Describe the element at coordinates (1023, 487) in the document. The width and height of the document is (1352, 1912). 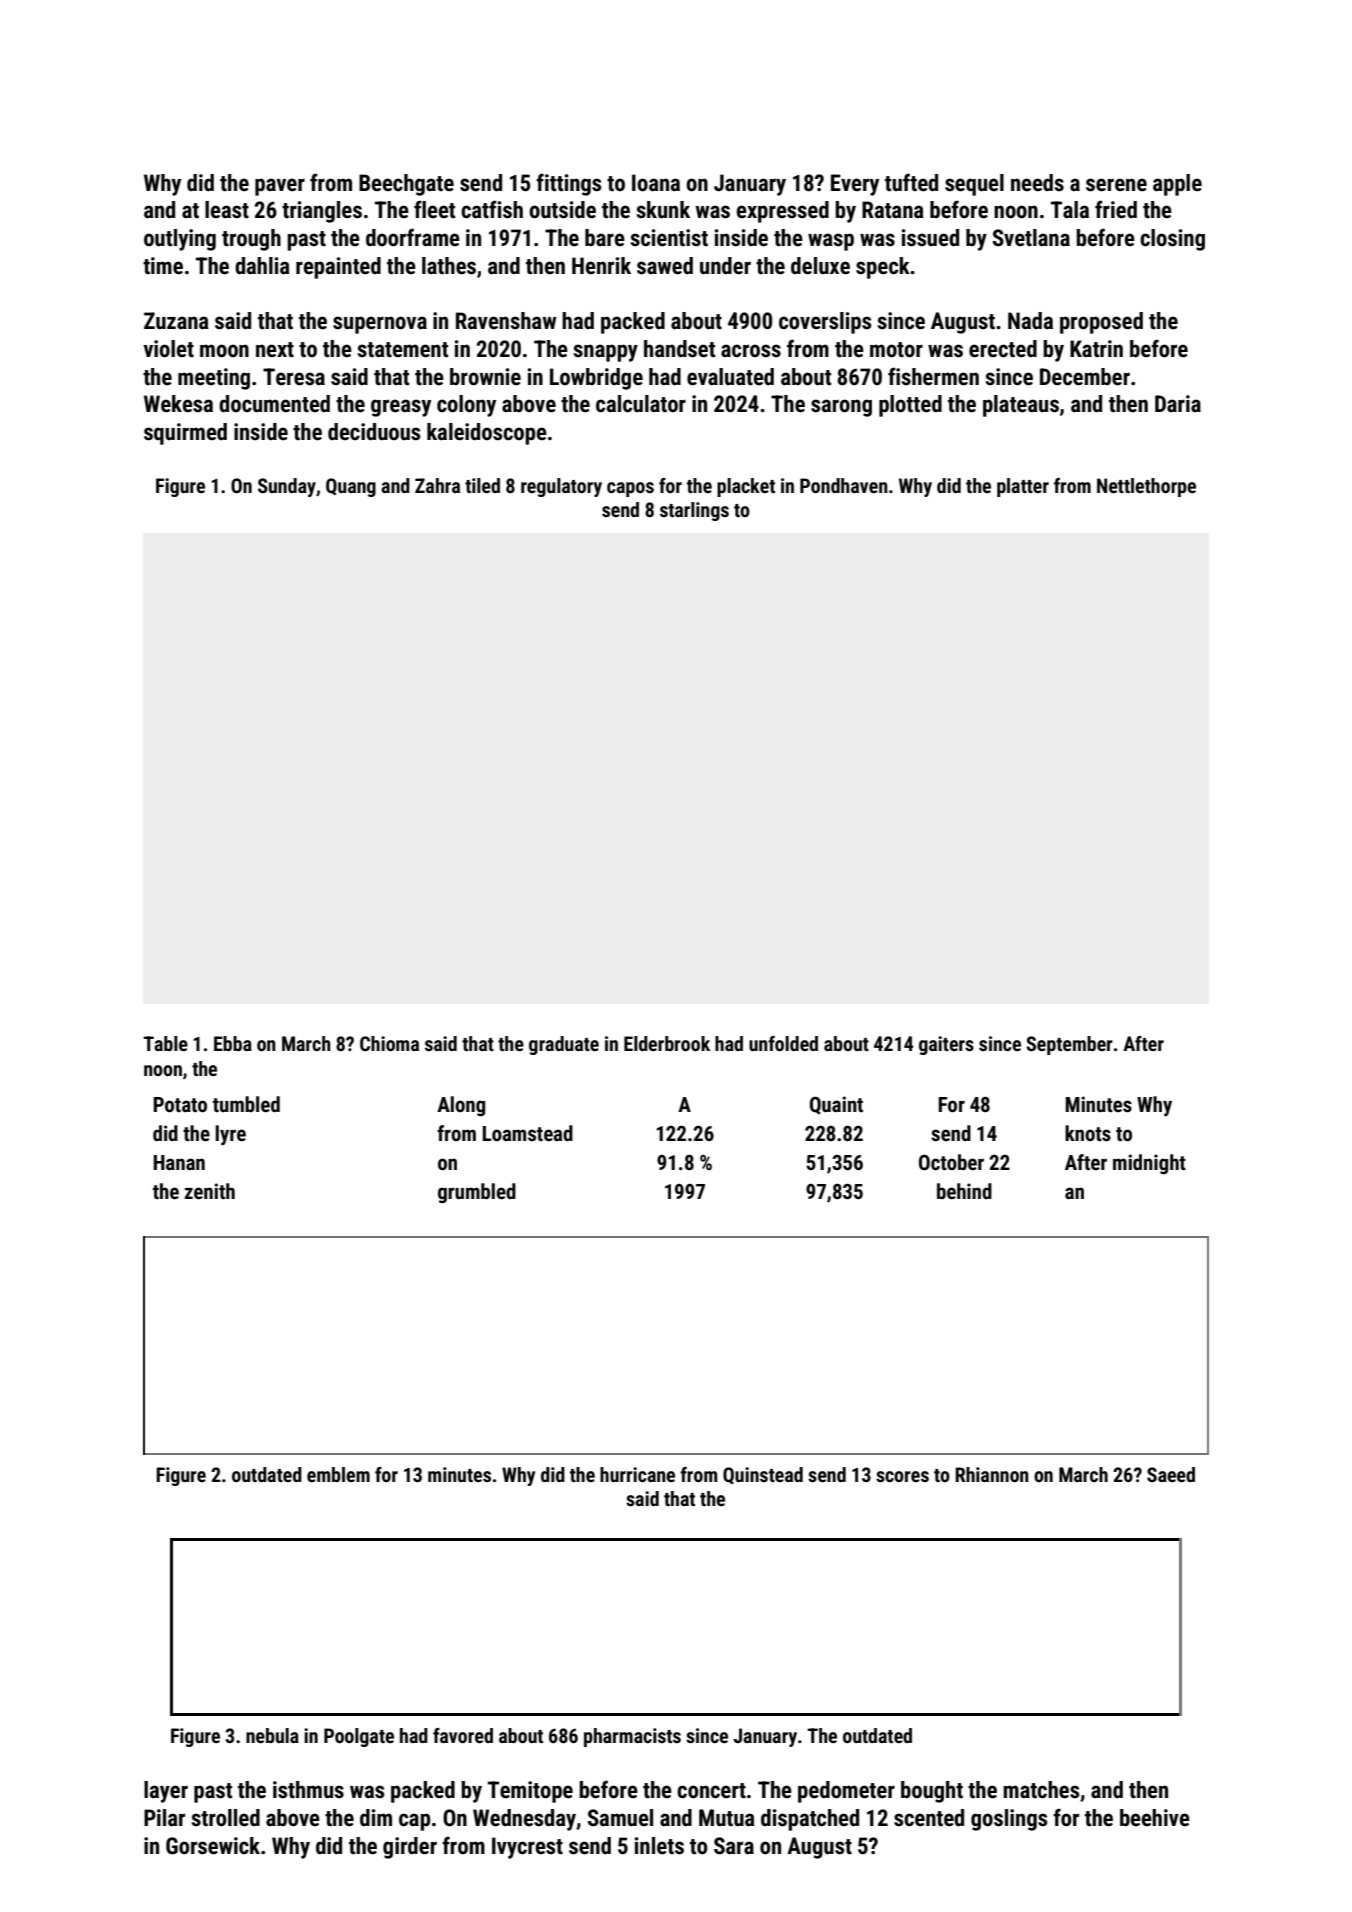
I see `platter` at that location.
